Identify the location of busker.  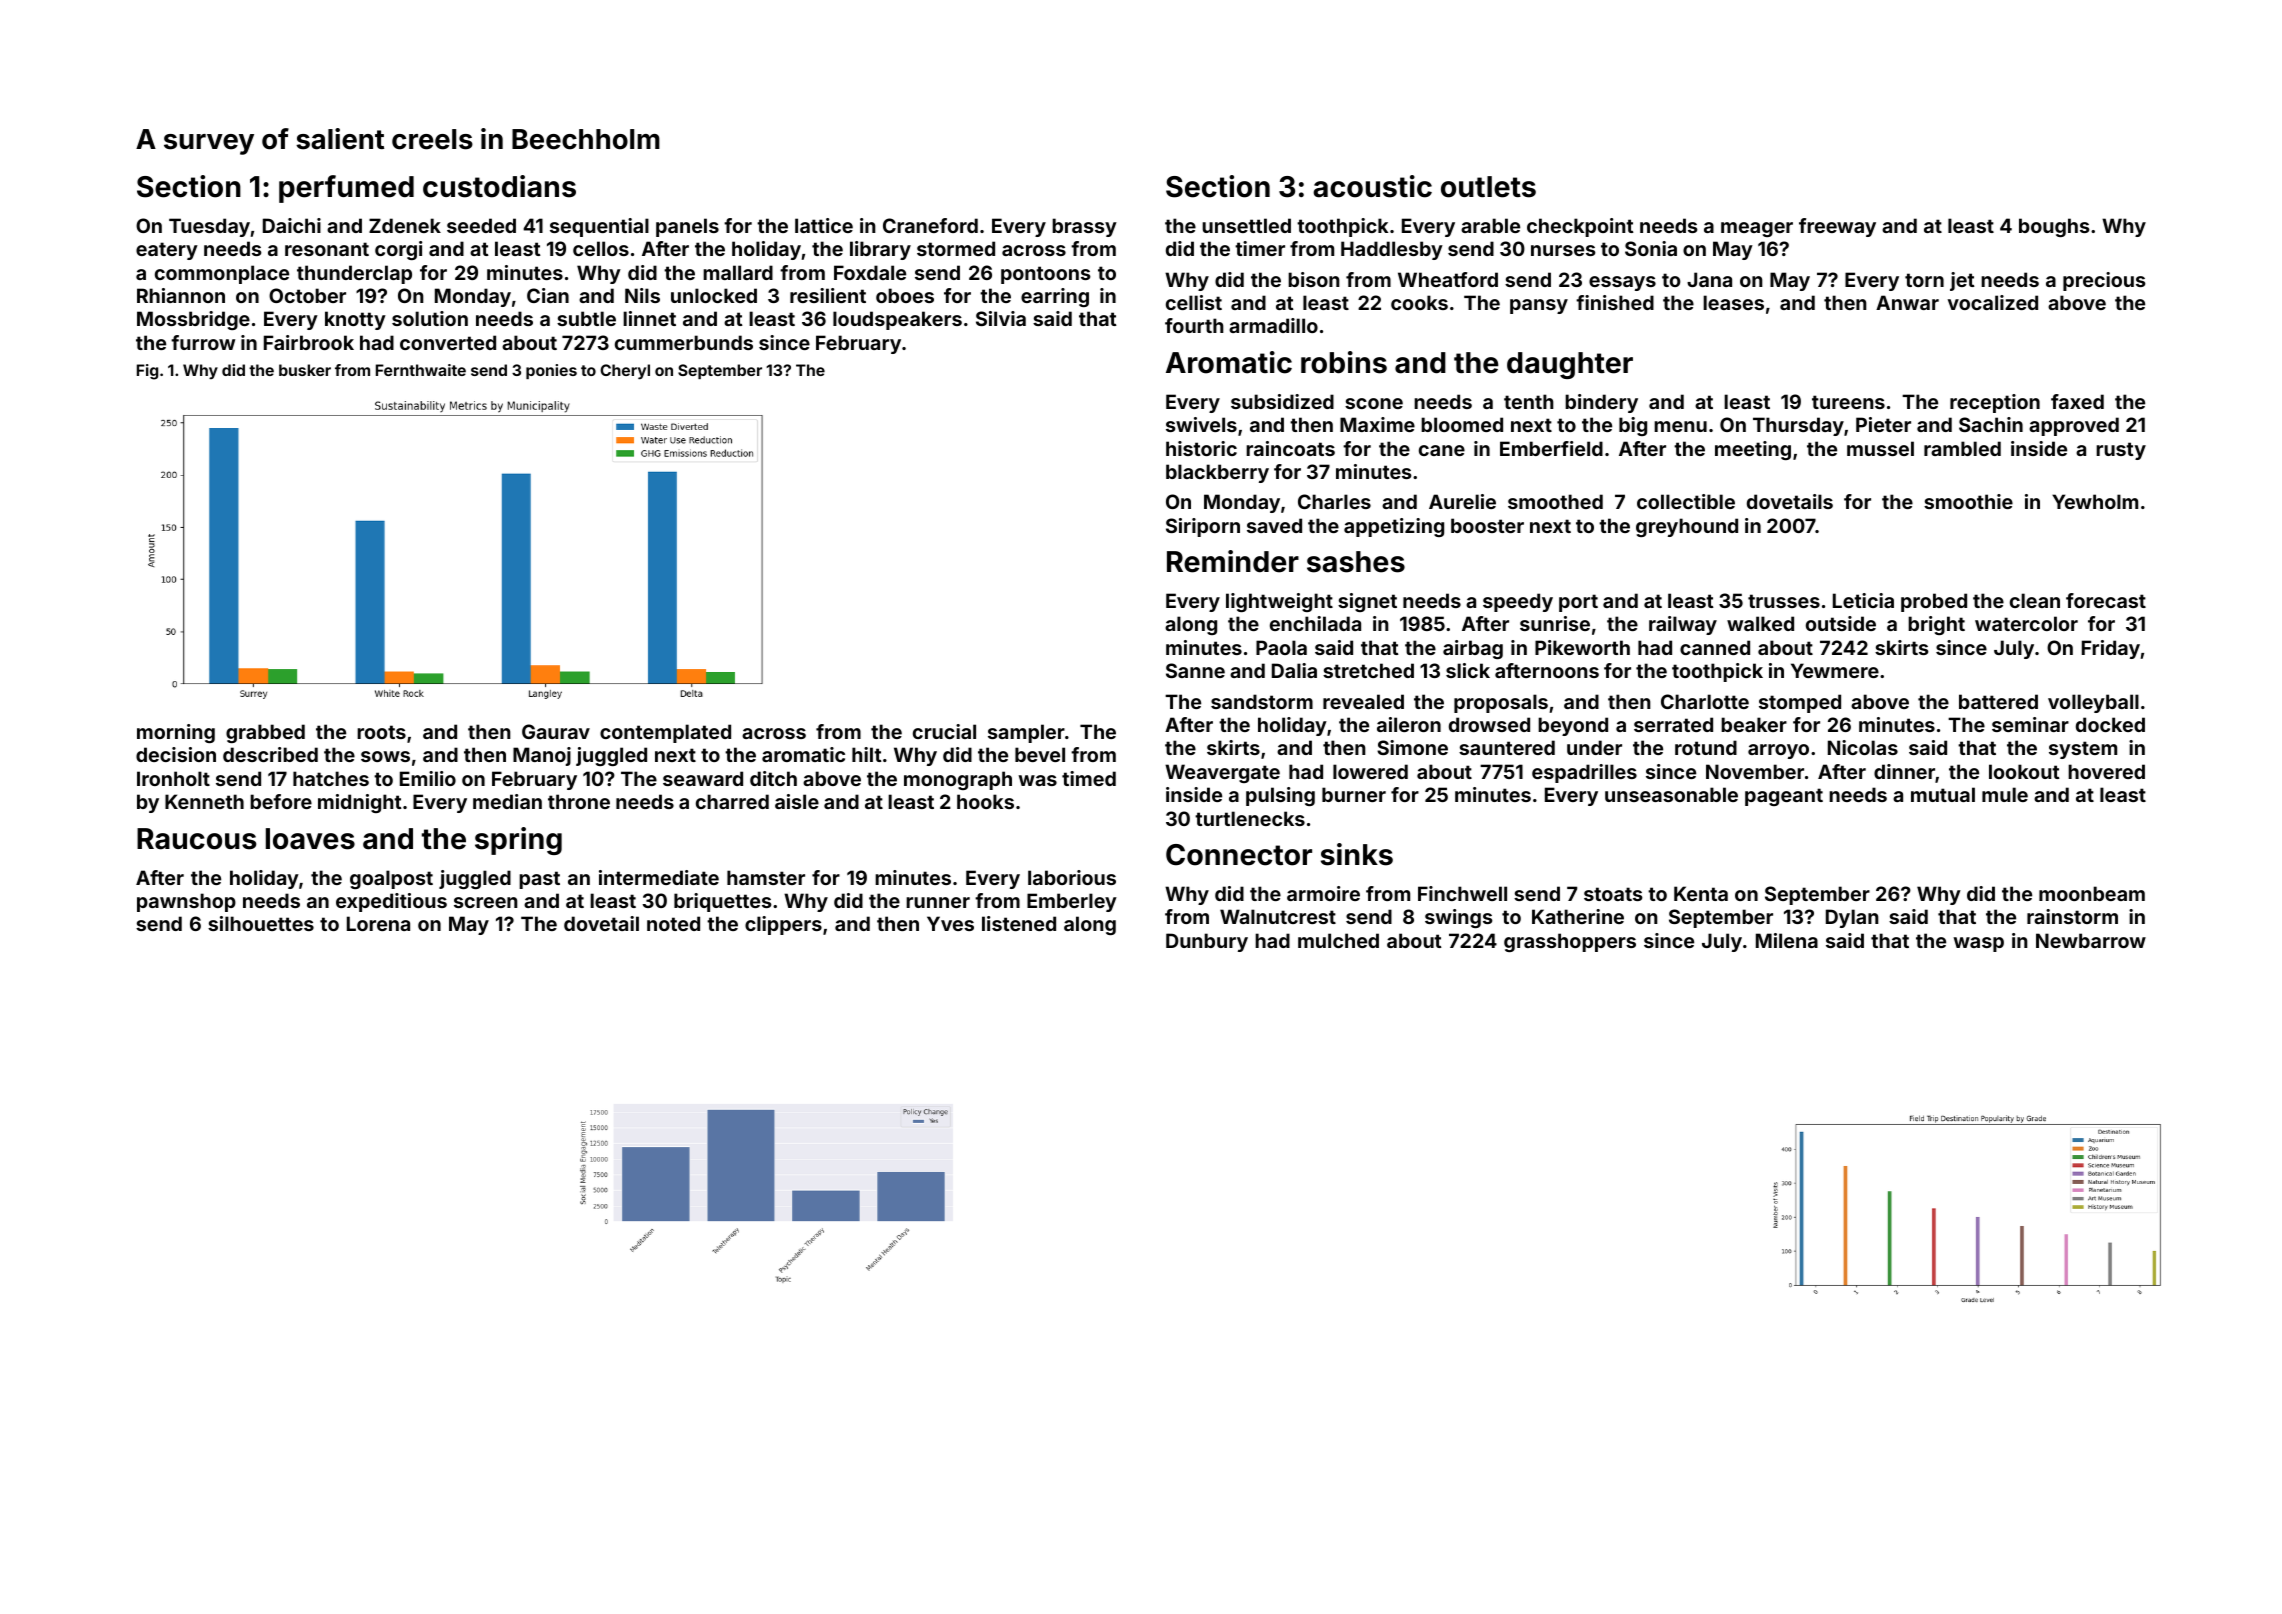
(305, 370).
